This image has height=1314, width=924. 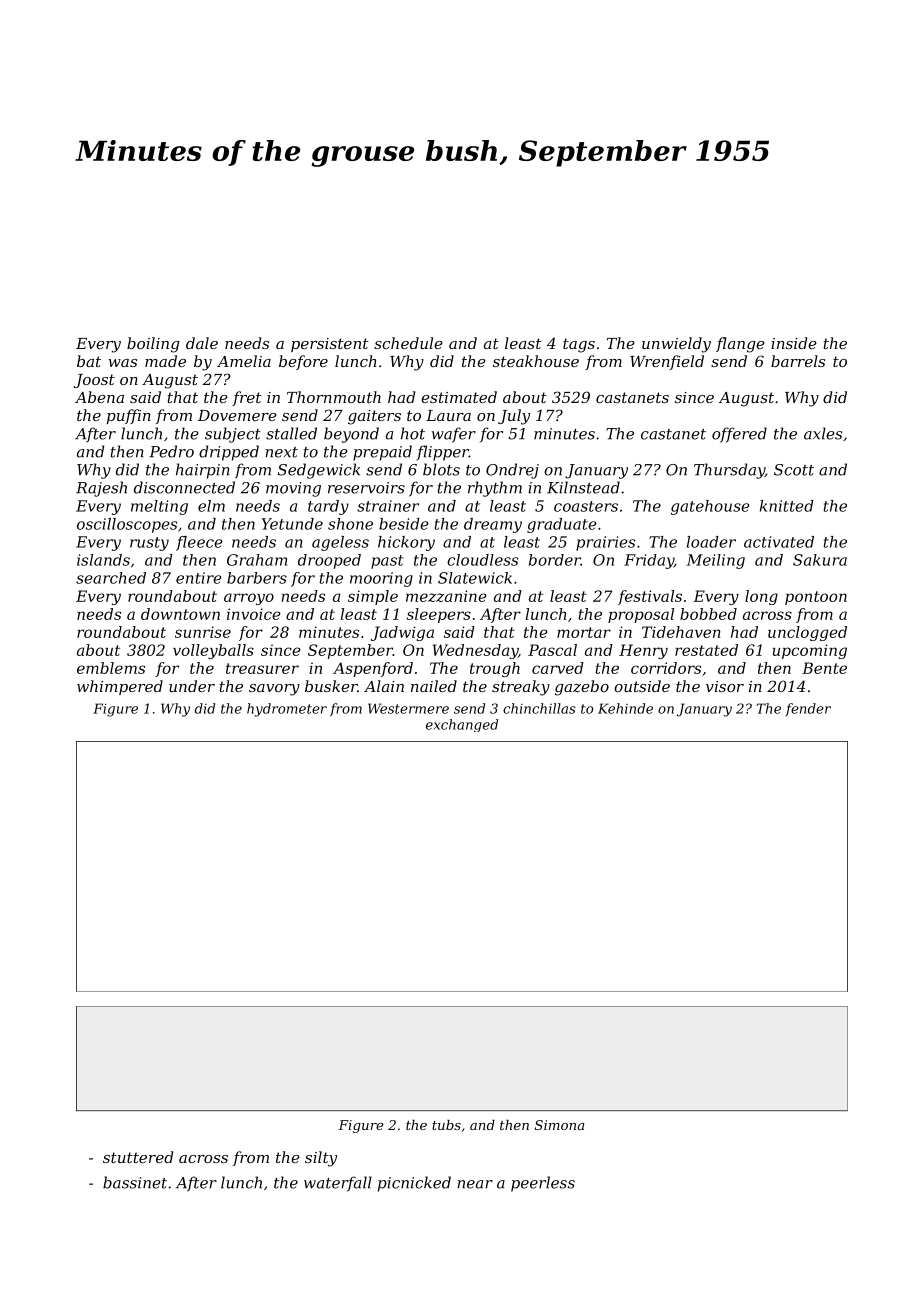 I want to click on axles, so click(x=823, y=433).
